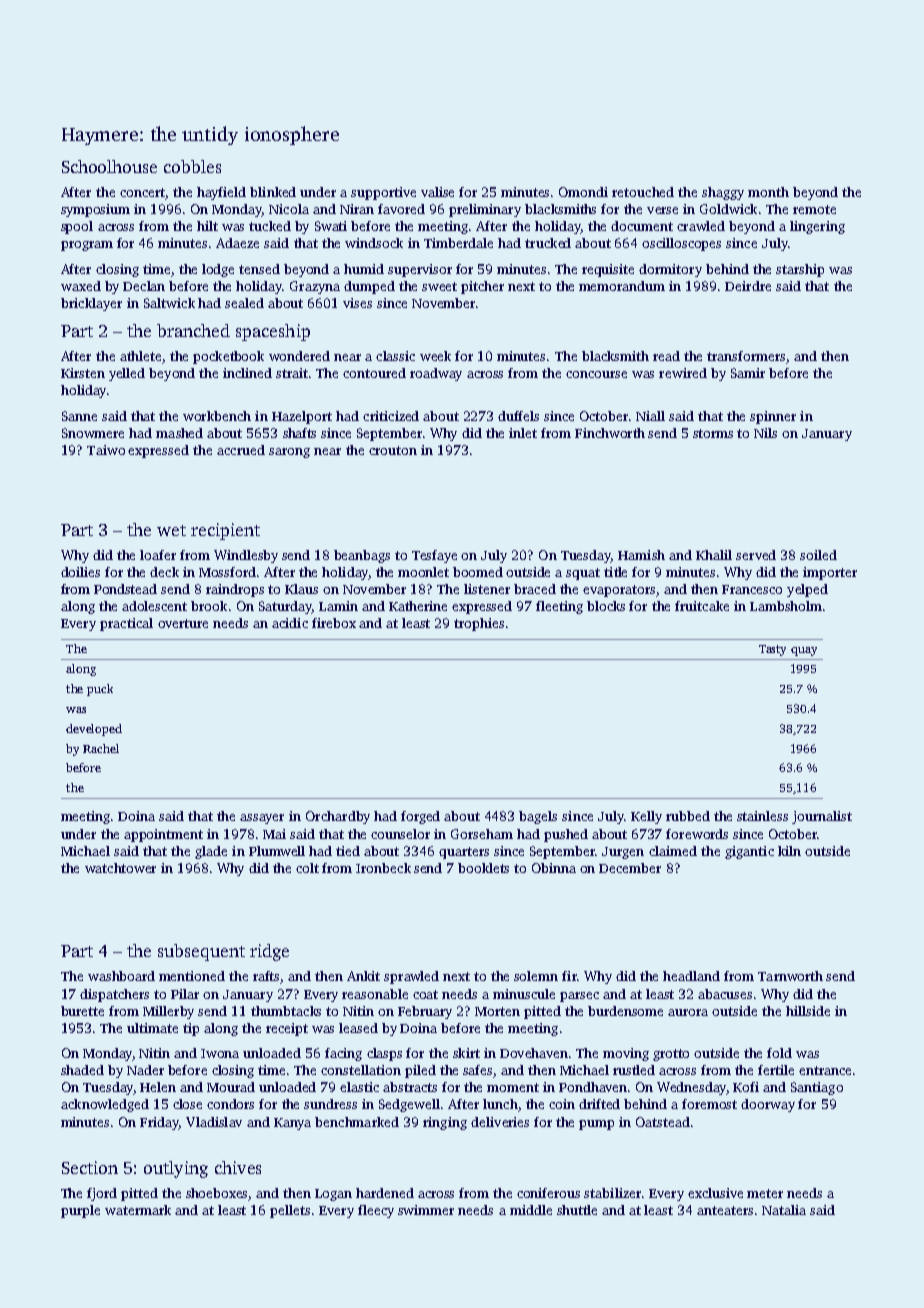 This screenshot has width=924, height=1308. I want to click on purple, so click(80, 1211).
